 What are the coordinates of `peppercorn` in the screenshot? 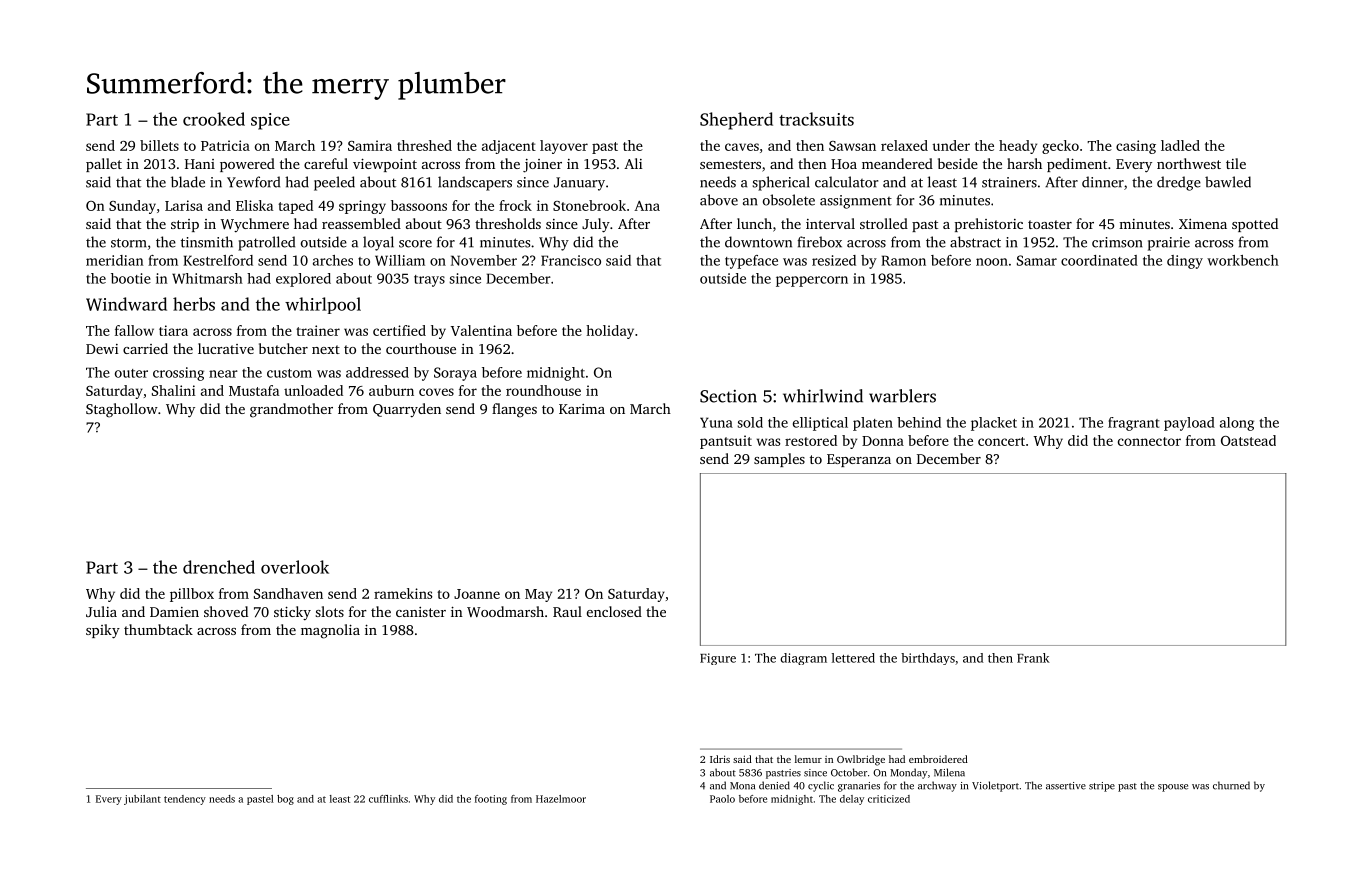 It's located at (812, 281).
